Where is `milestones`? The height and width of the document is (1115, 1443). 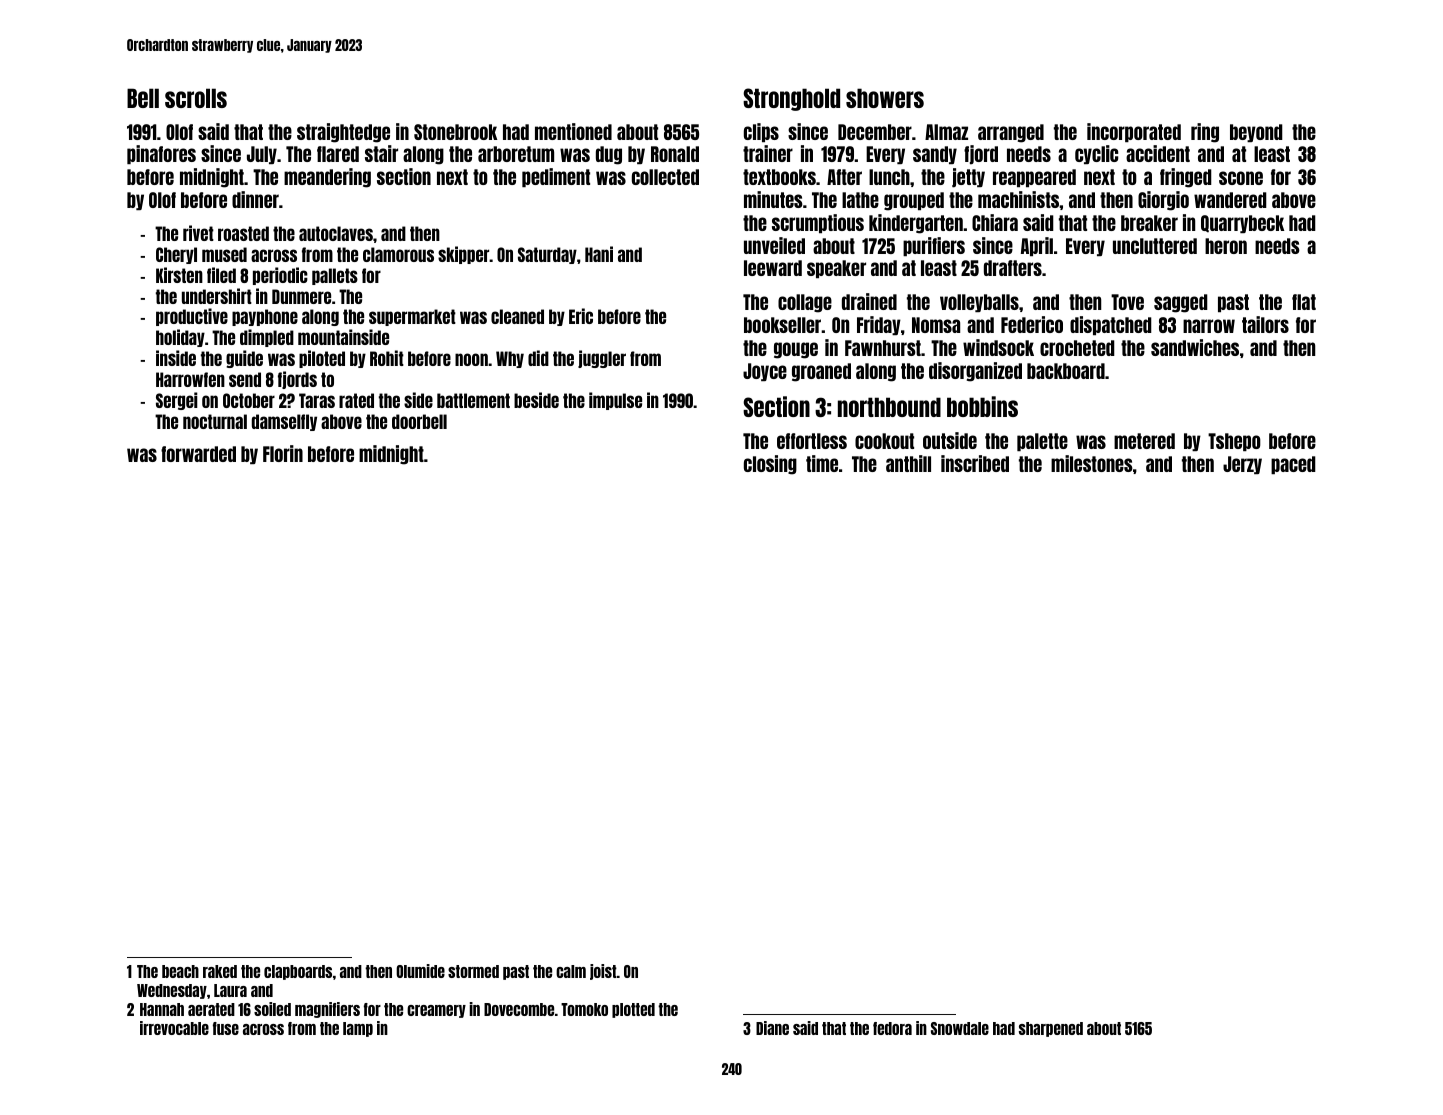
milestones is located at coordinates (1092, 463).
